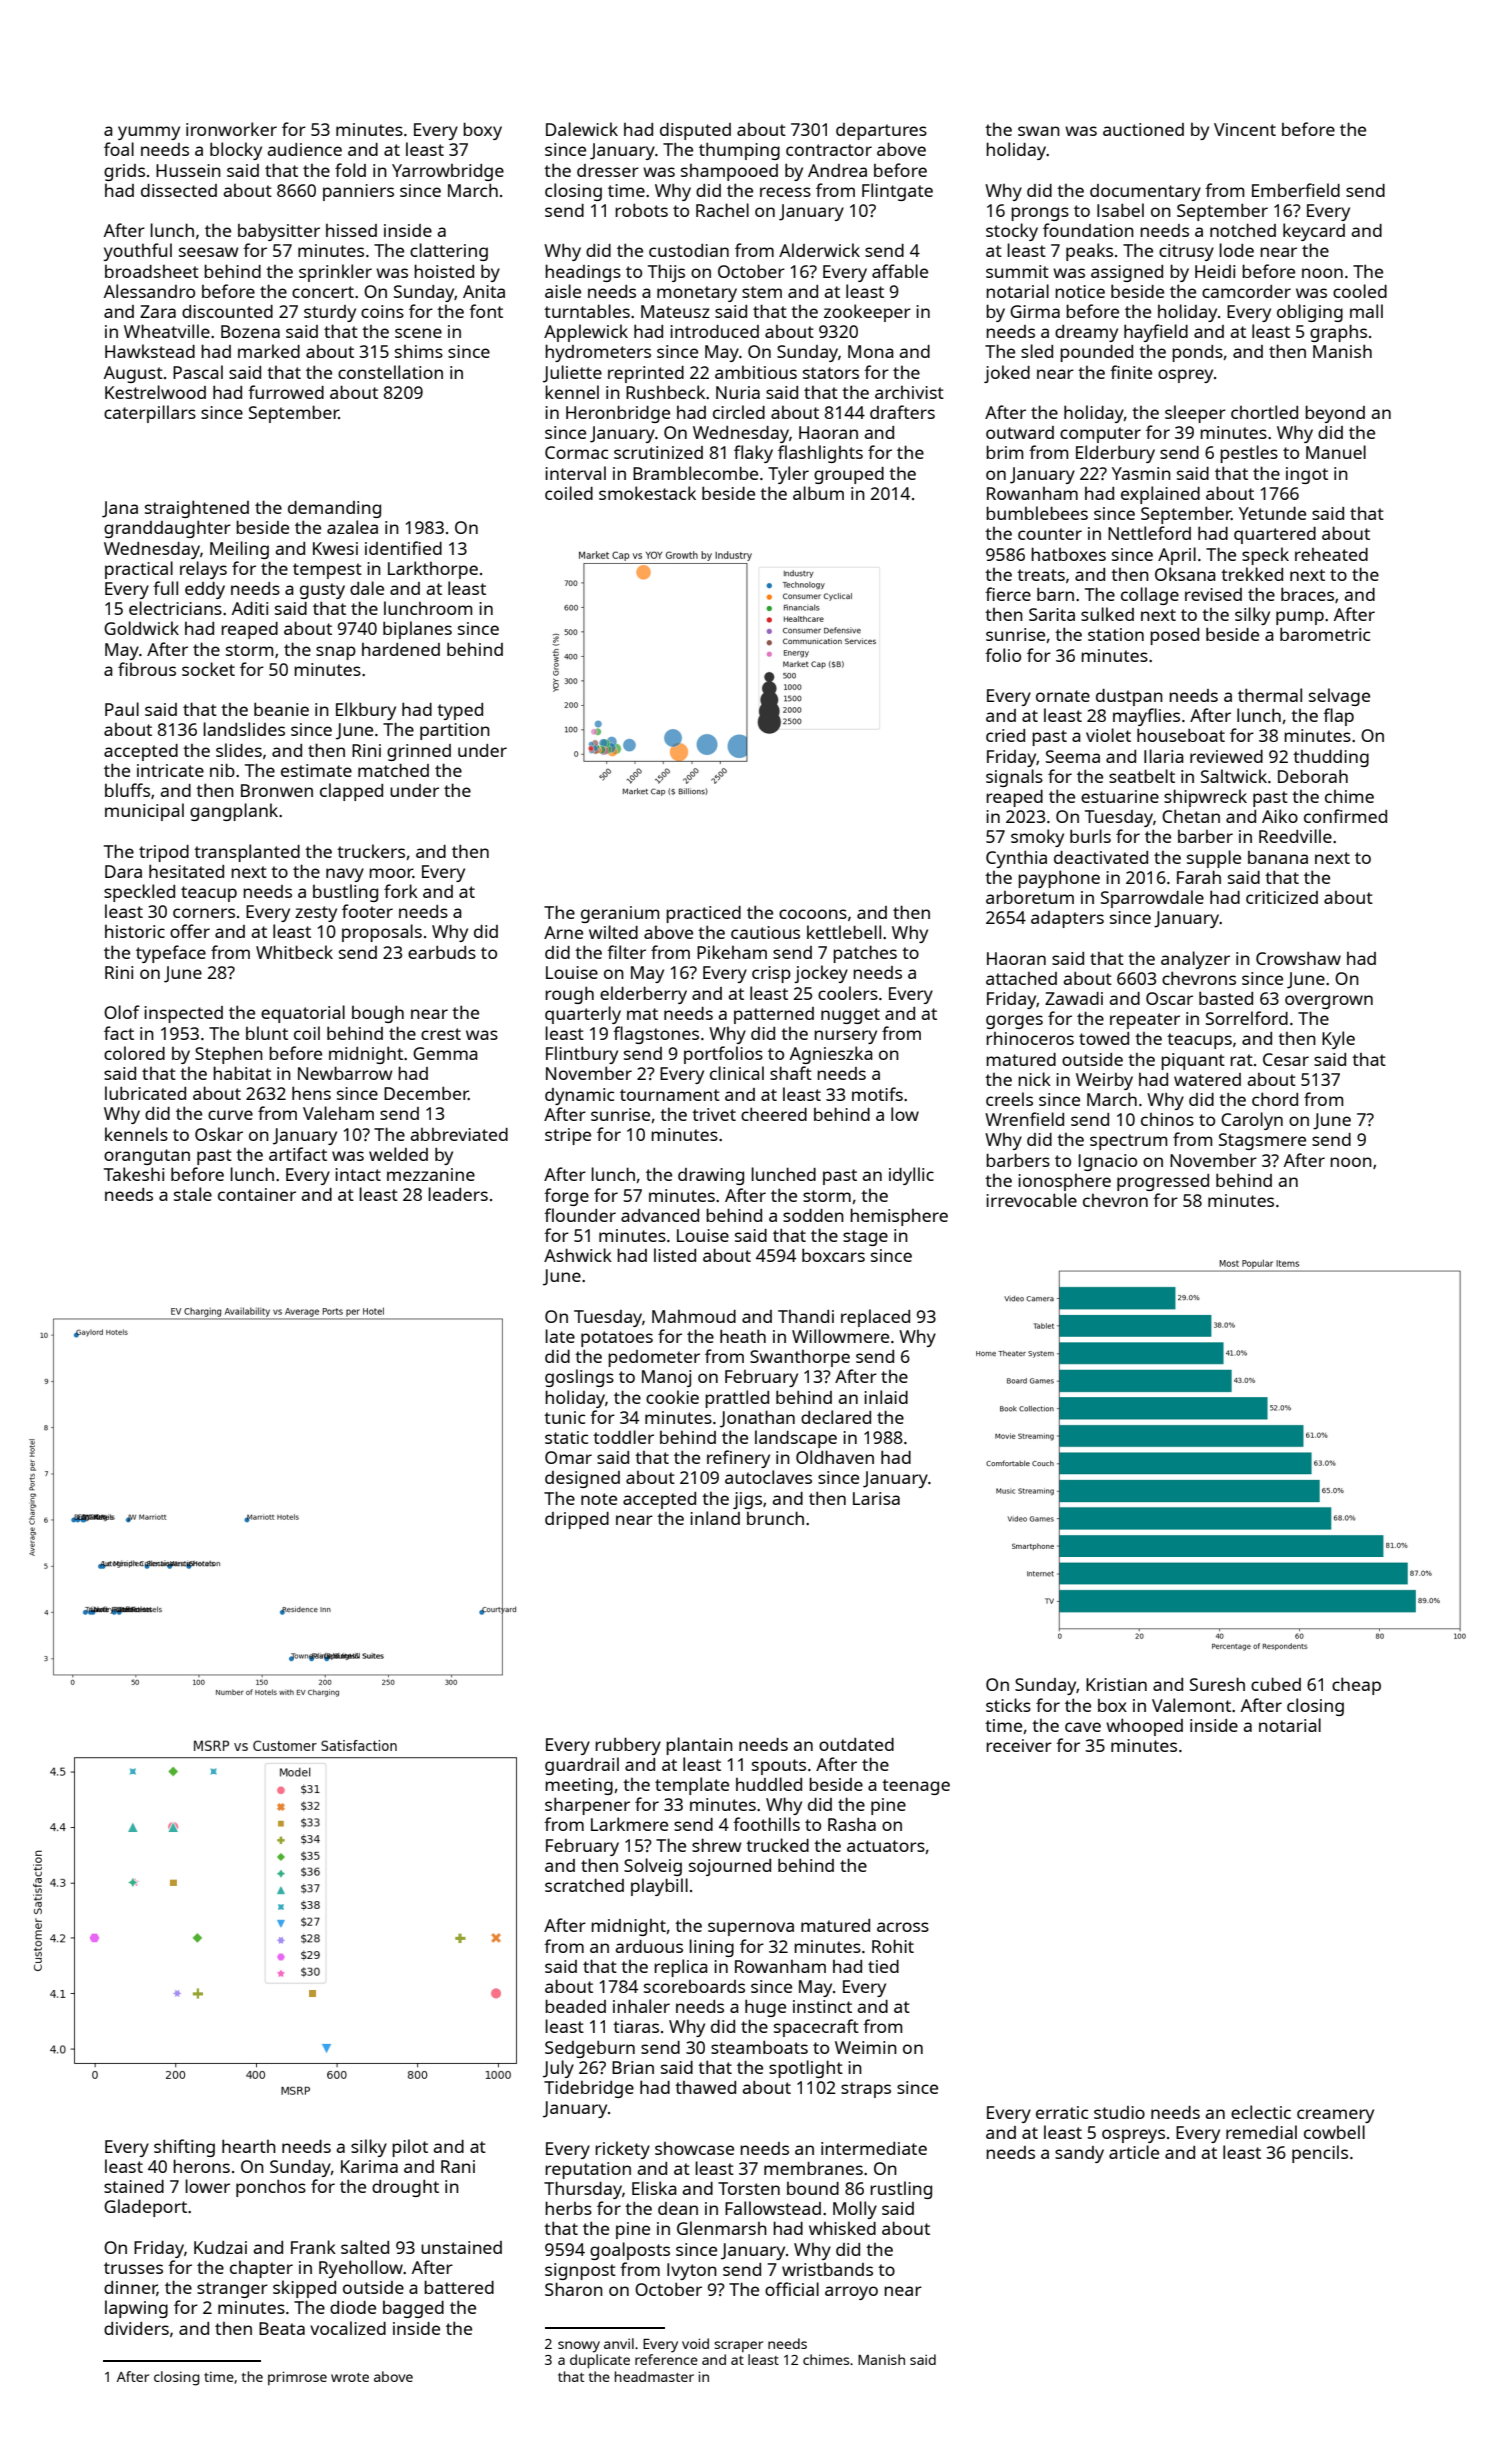 The height and width of the image is (2464, 1496). Describe the element at coordinates (1236, 250) in the image. I see `lode` at that location.
